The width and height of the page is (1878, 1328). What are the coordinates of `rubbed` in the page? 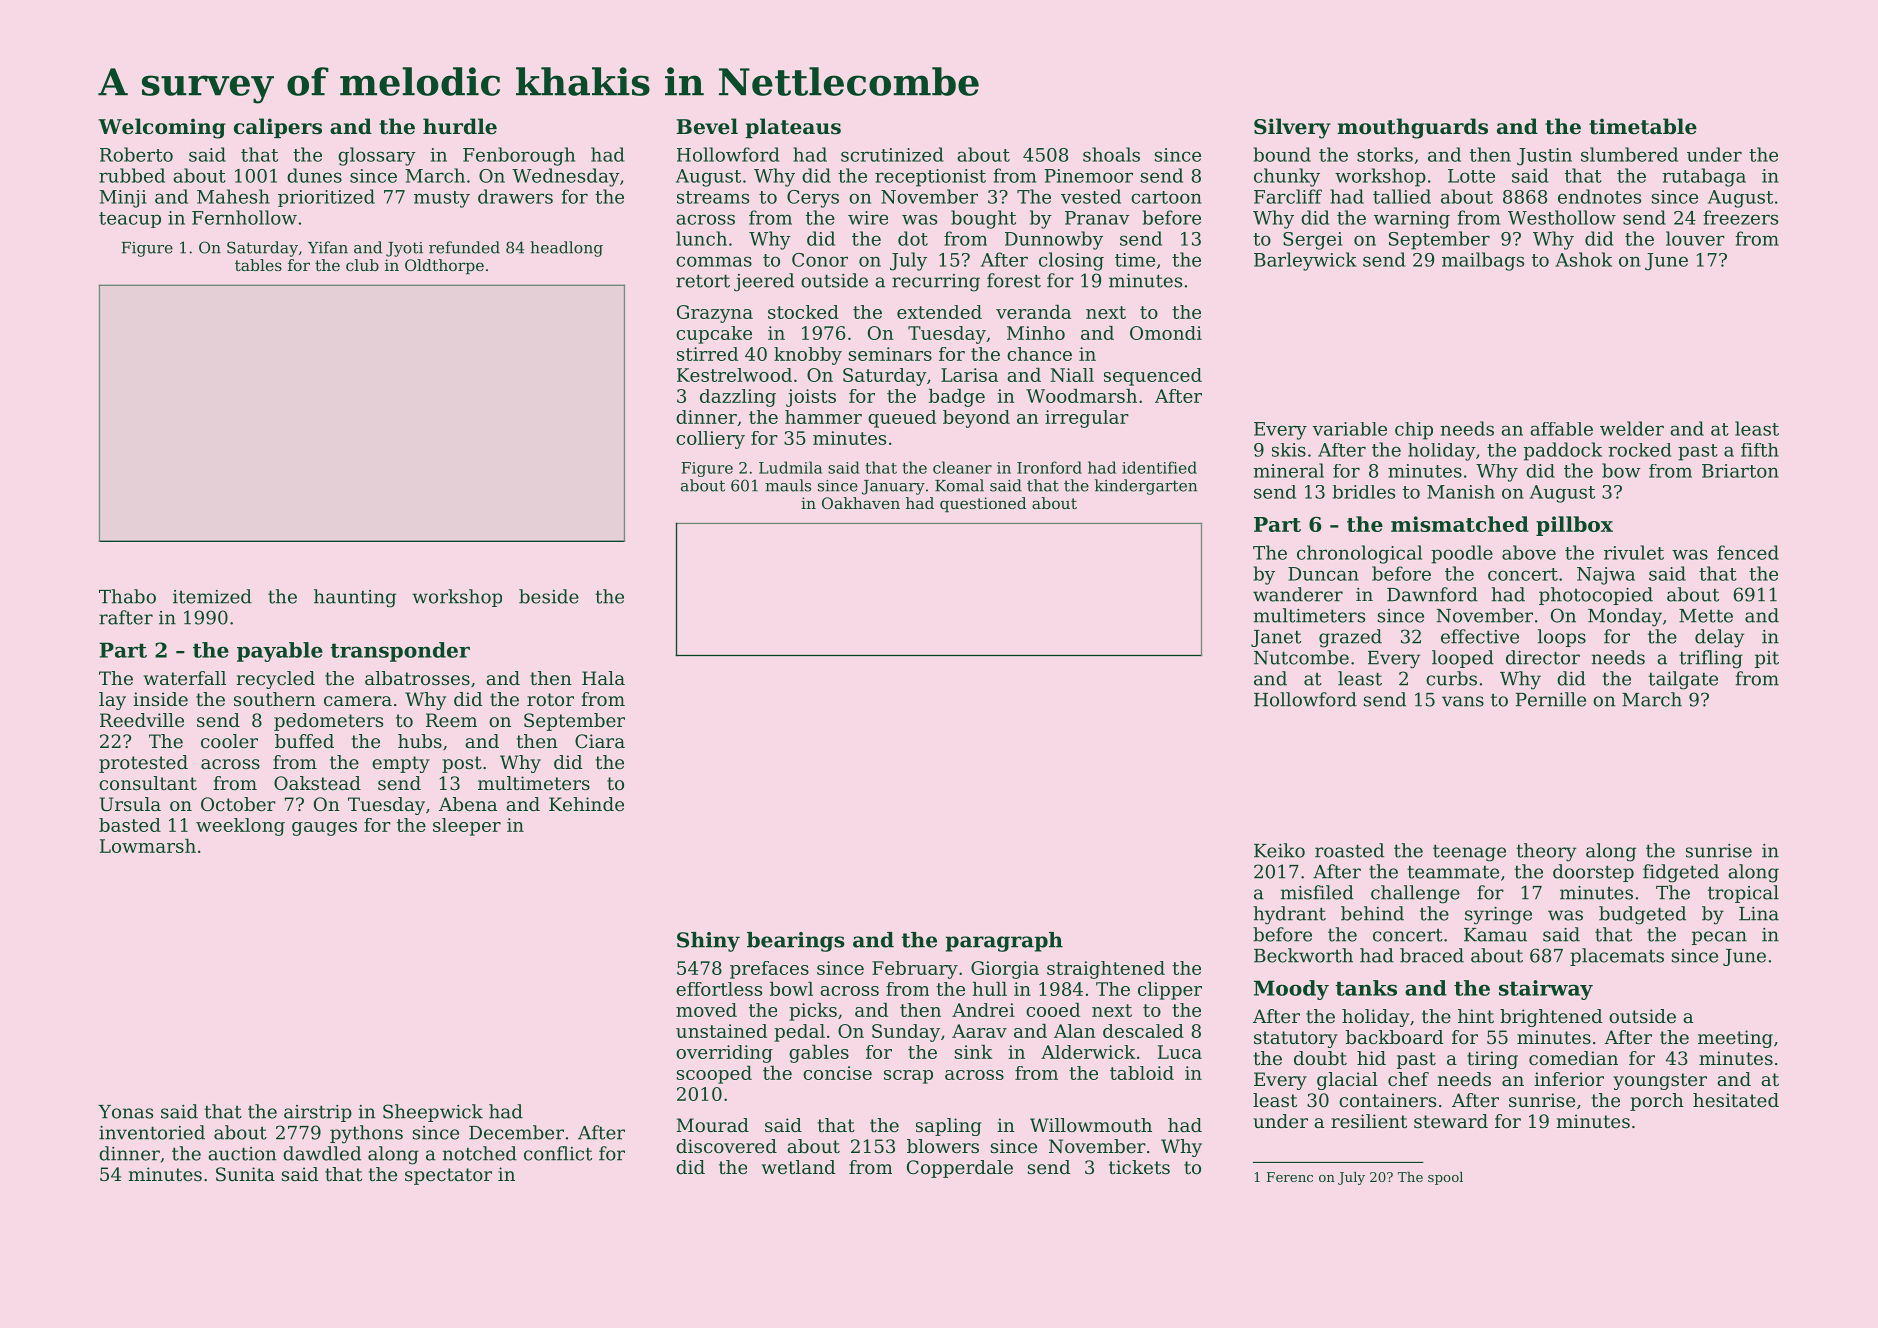 It's located at (132, 175).
